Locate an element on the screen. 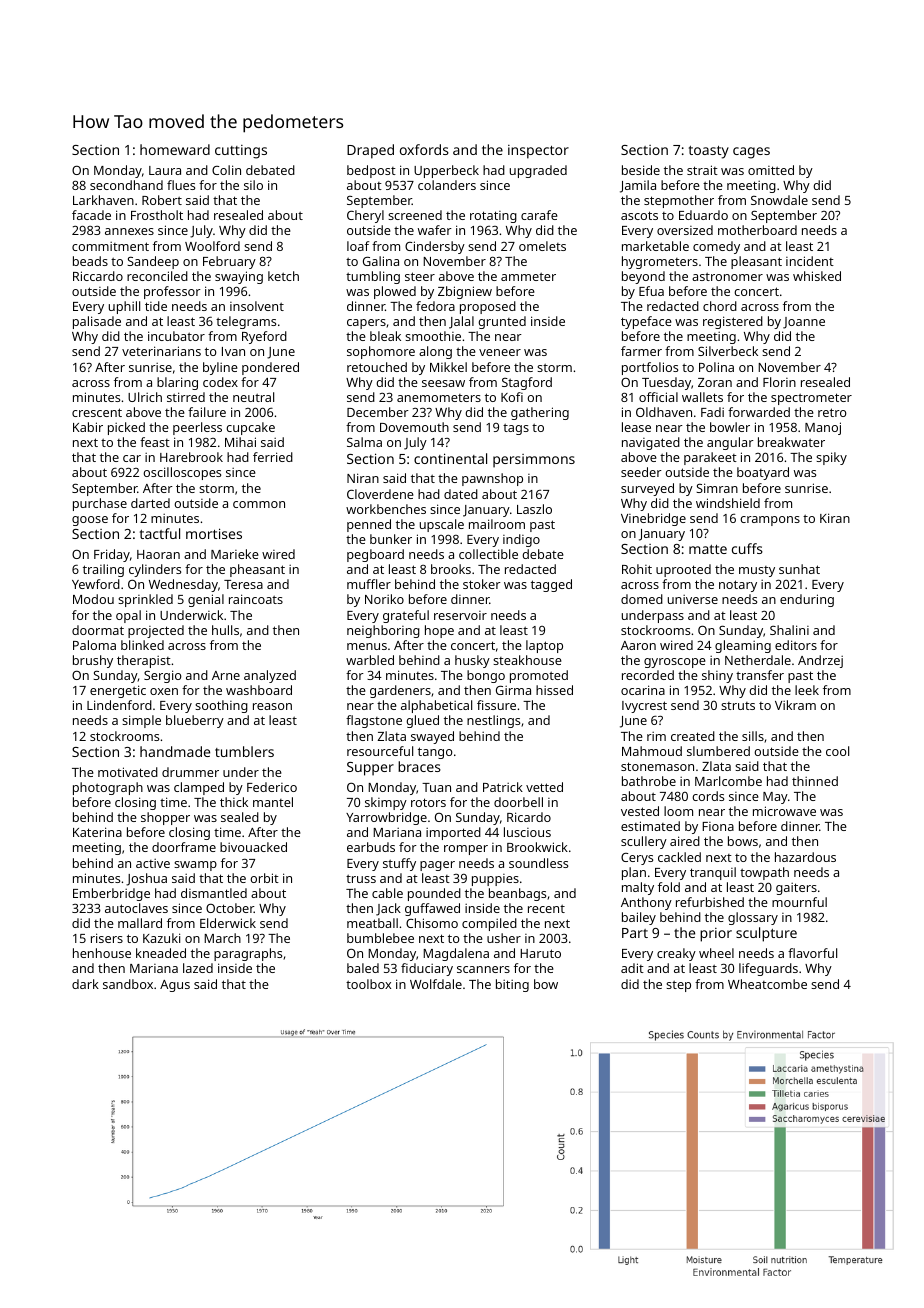 The width and height of the screenshot is (924, 1308). Wolfdale is located at coordinates (436, 984).
